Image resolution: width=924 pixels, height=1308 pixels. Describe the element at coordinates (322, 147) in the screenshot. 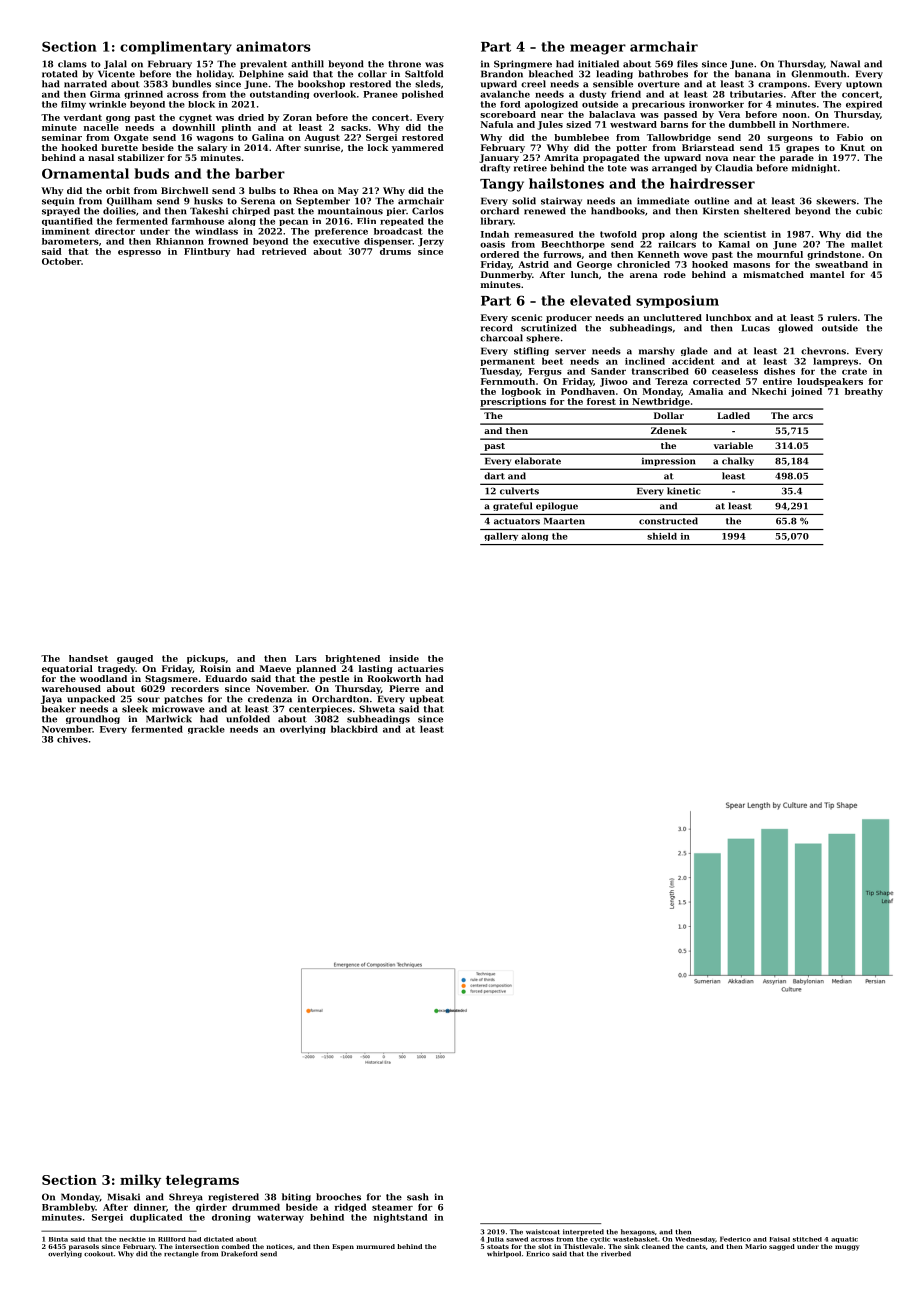

I see `sunrise` at that location.
